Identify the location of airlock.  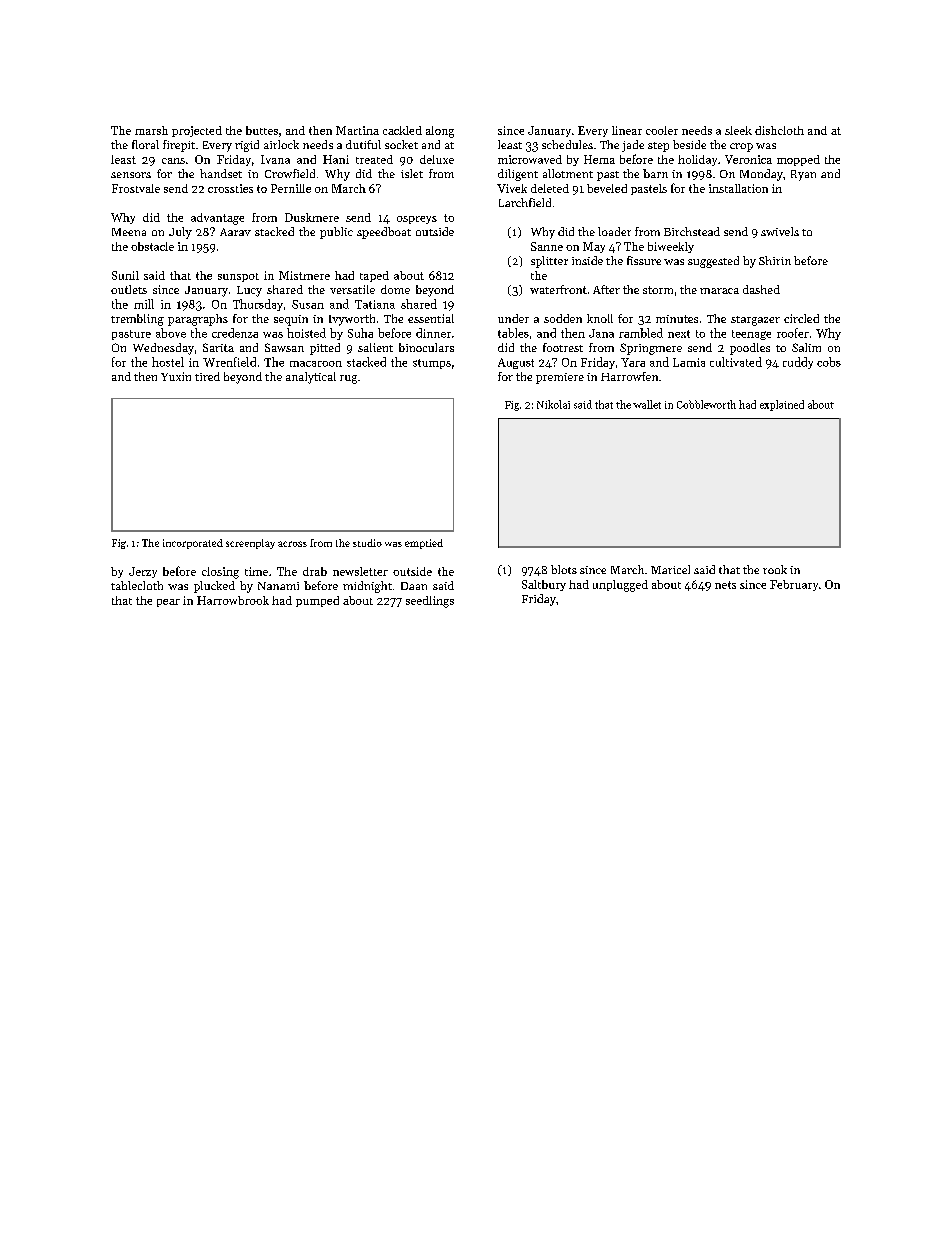
(281, 144).
